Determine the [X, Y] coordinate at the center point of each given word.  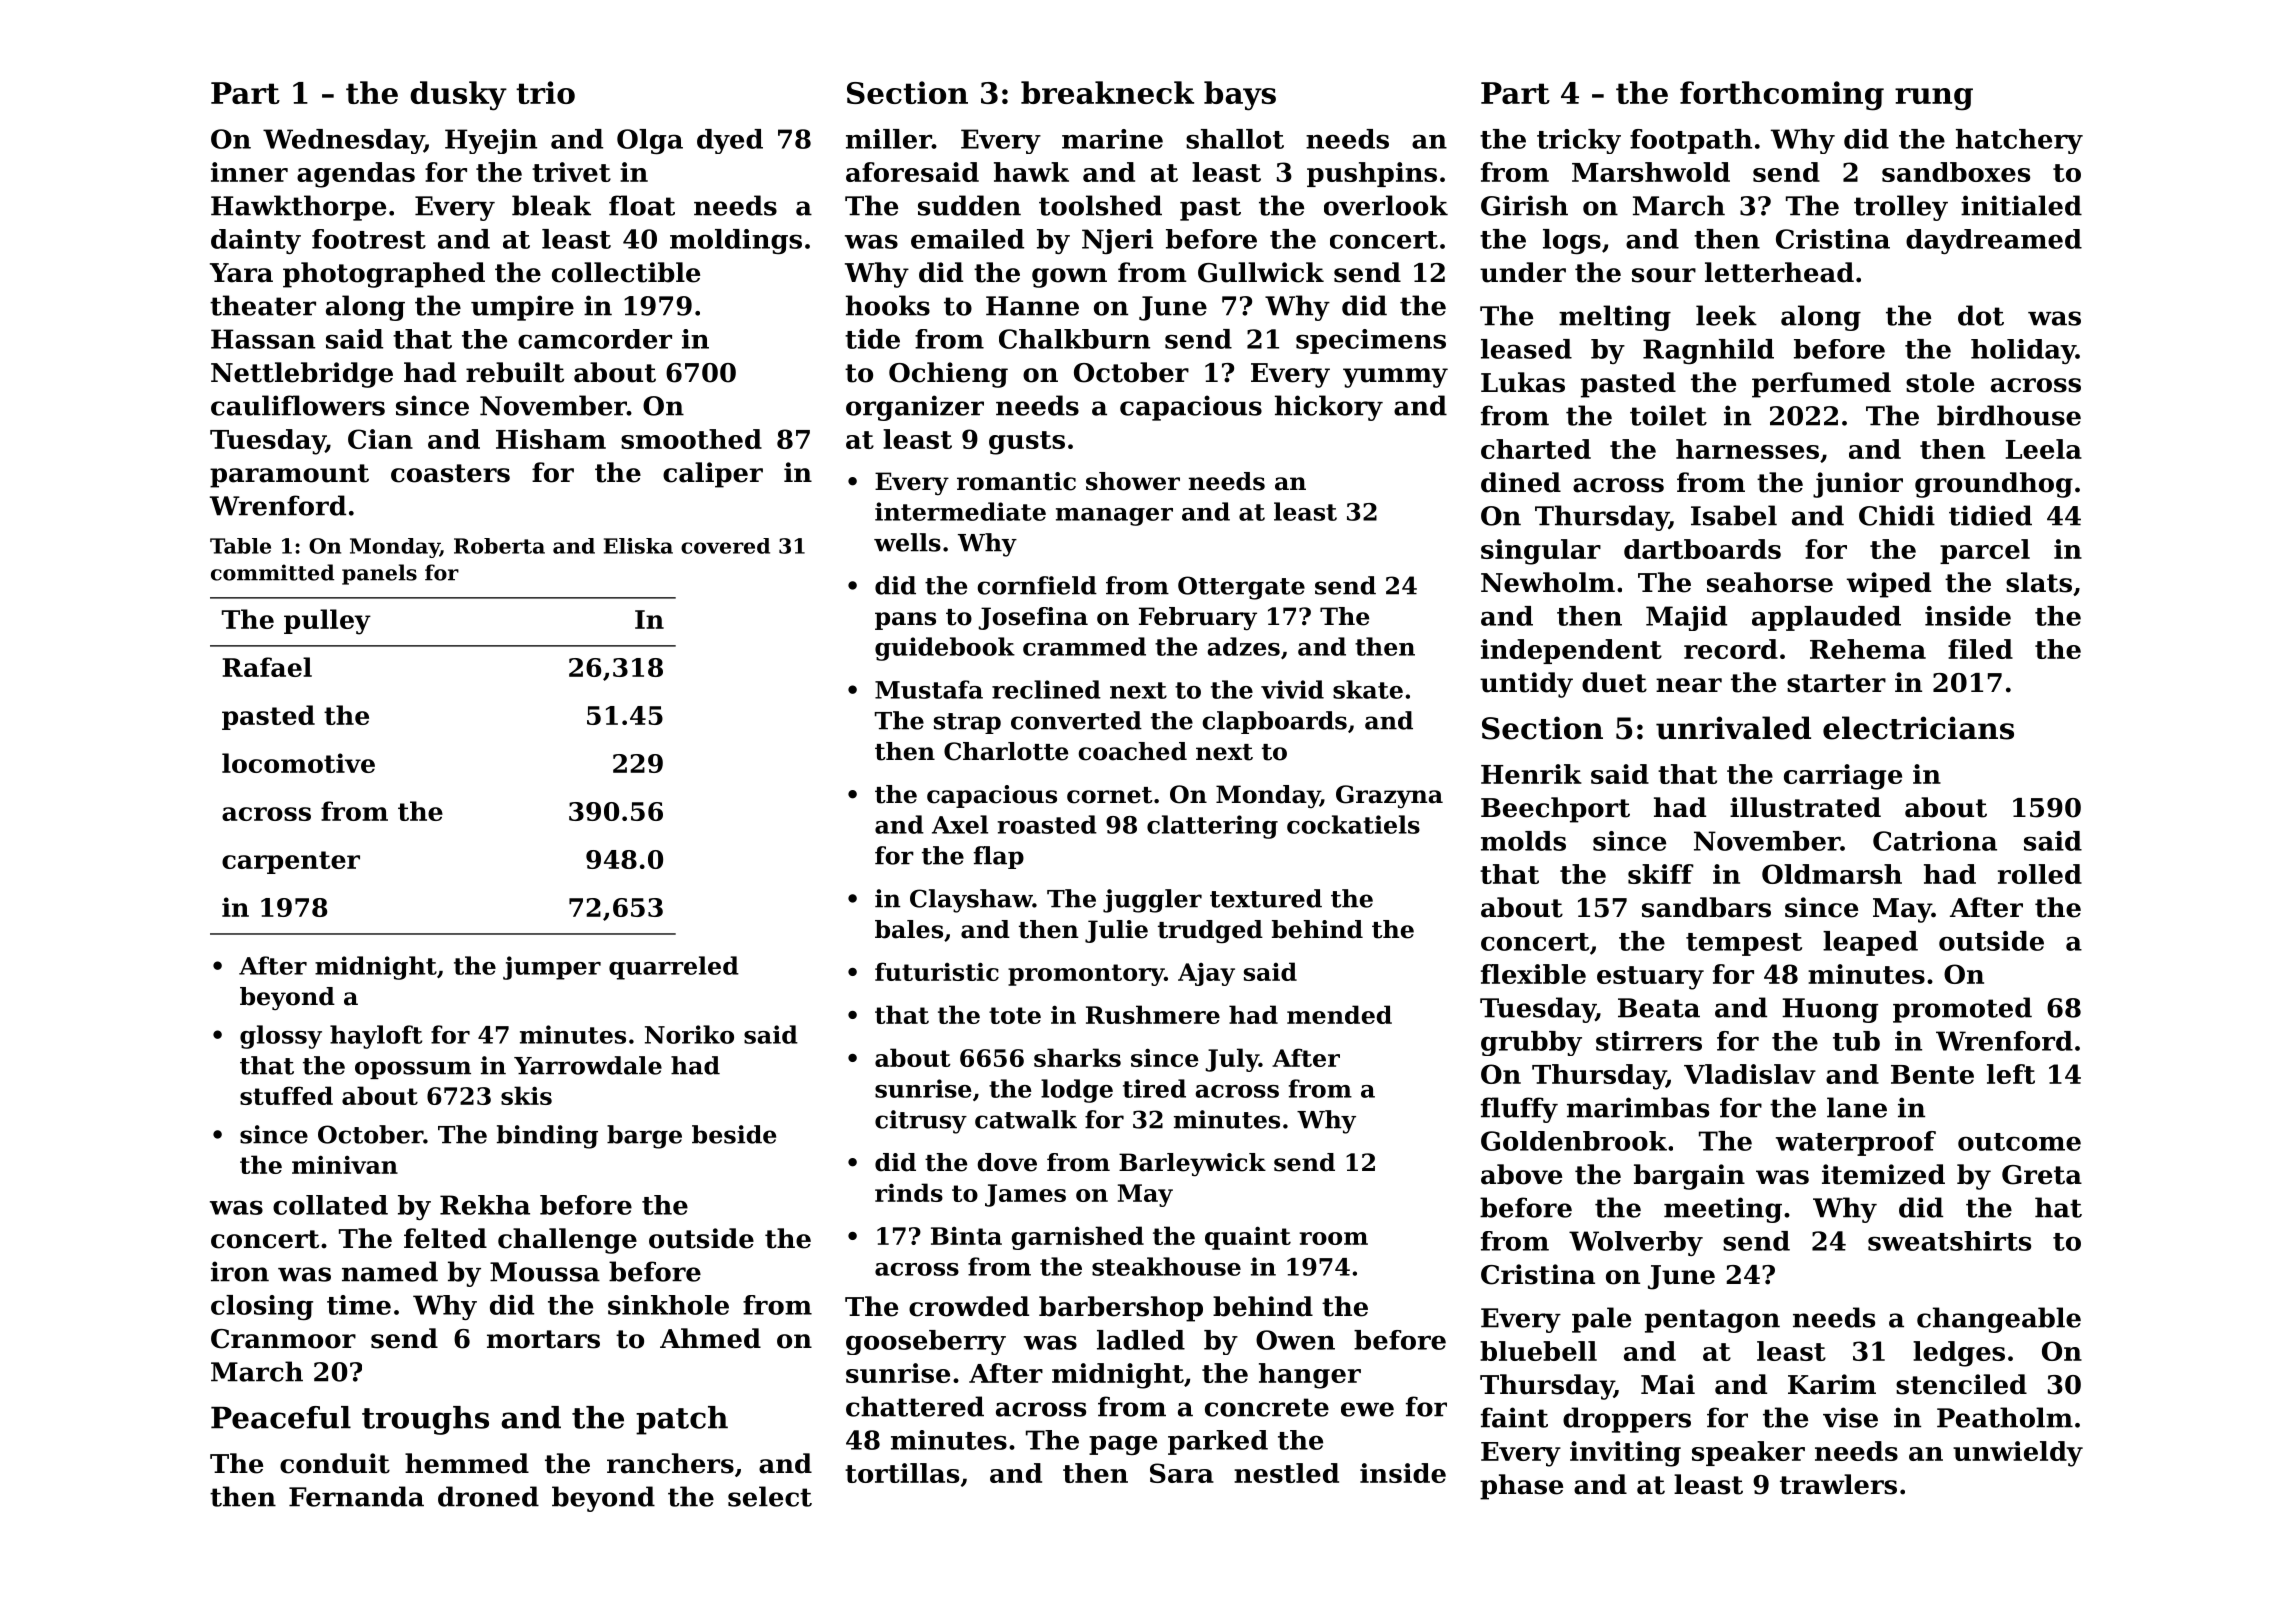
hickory [1329, 408]
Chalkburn [1074, 339]
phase [1521, 1487]
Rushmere [1153, 1014]
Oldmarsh [1832, 874]
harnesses [1747, 449]
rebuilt [515, 372]
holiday [2023, 351]
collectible [626, 272]
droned [488, 1496]
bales [909, 929]
